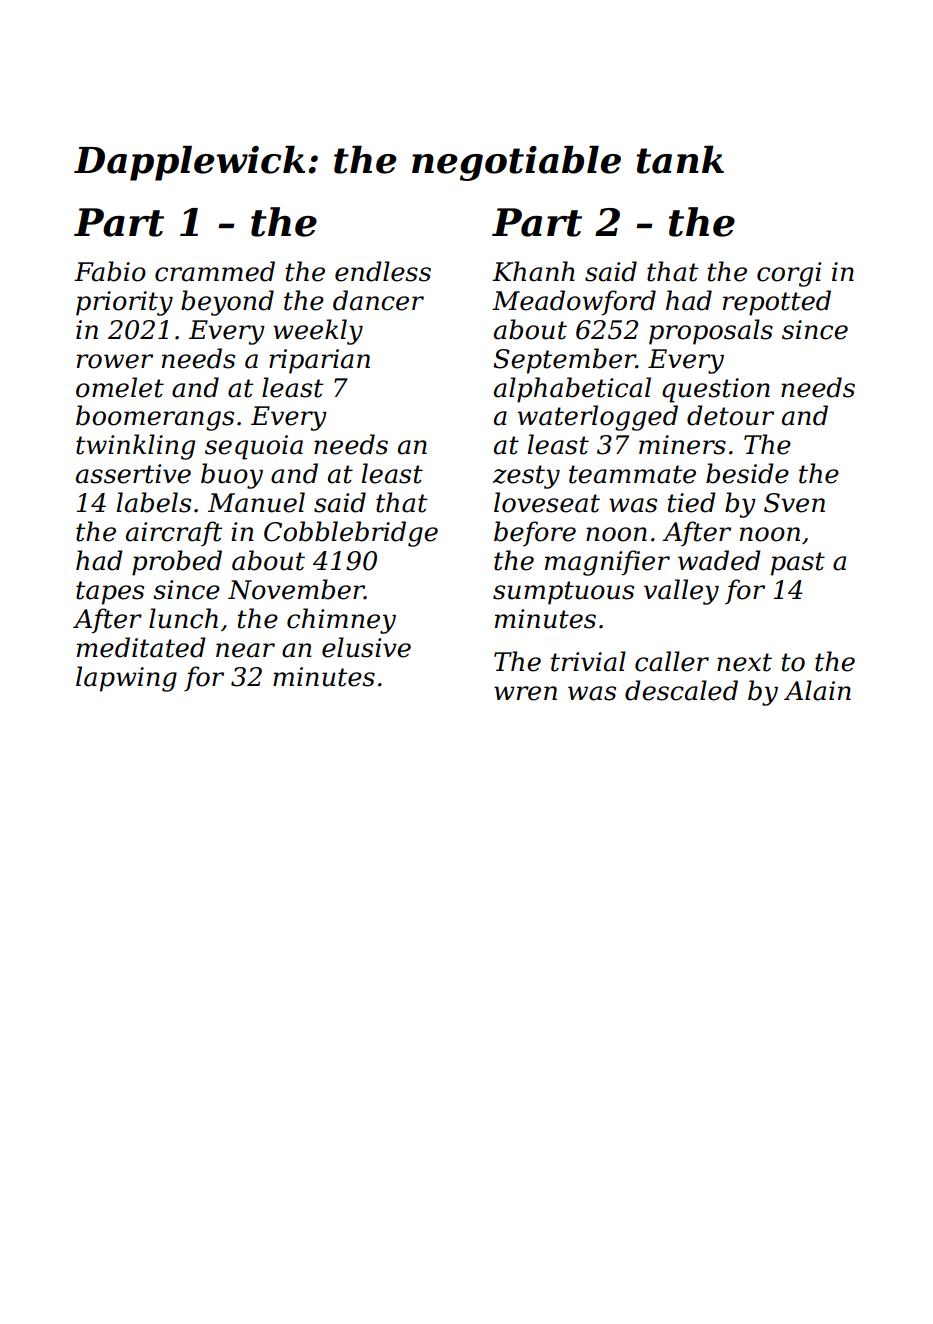  Describe the element at coordinates (110, 271) in the page. I see `Fabio` at that location.
